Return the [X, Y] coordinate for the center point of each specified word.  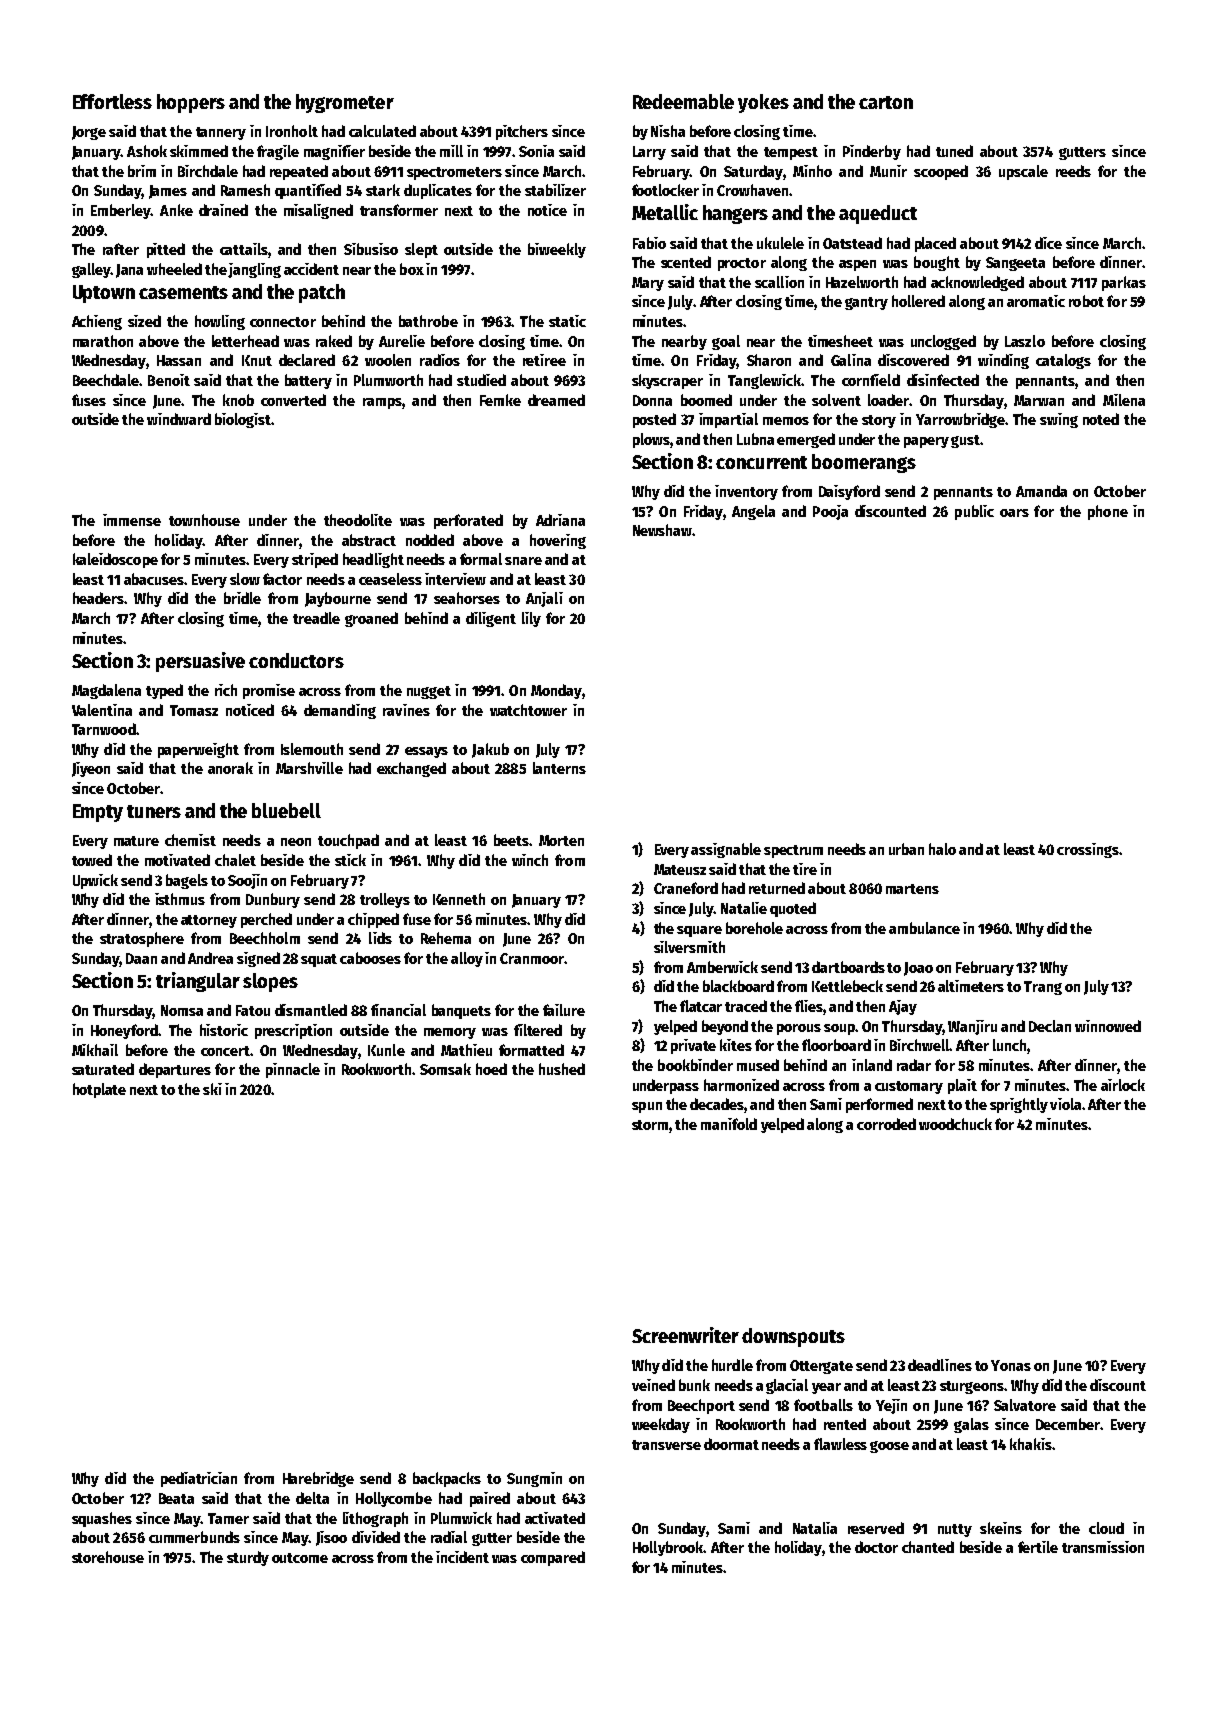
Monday [556, 691]
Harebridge [318, 1479]
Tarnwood [104, 729]
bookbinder [695, 1065]
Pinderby [872, 152]
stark [383, 190]
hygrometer [345, 103]
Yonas [1011, 1365]
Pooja [830, 512]
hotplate [99, 1090]
